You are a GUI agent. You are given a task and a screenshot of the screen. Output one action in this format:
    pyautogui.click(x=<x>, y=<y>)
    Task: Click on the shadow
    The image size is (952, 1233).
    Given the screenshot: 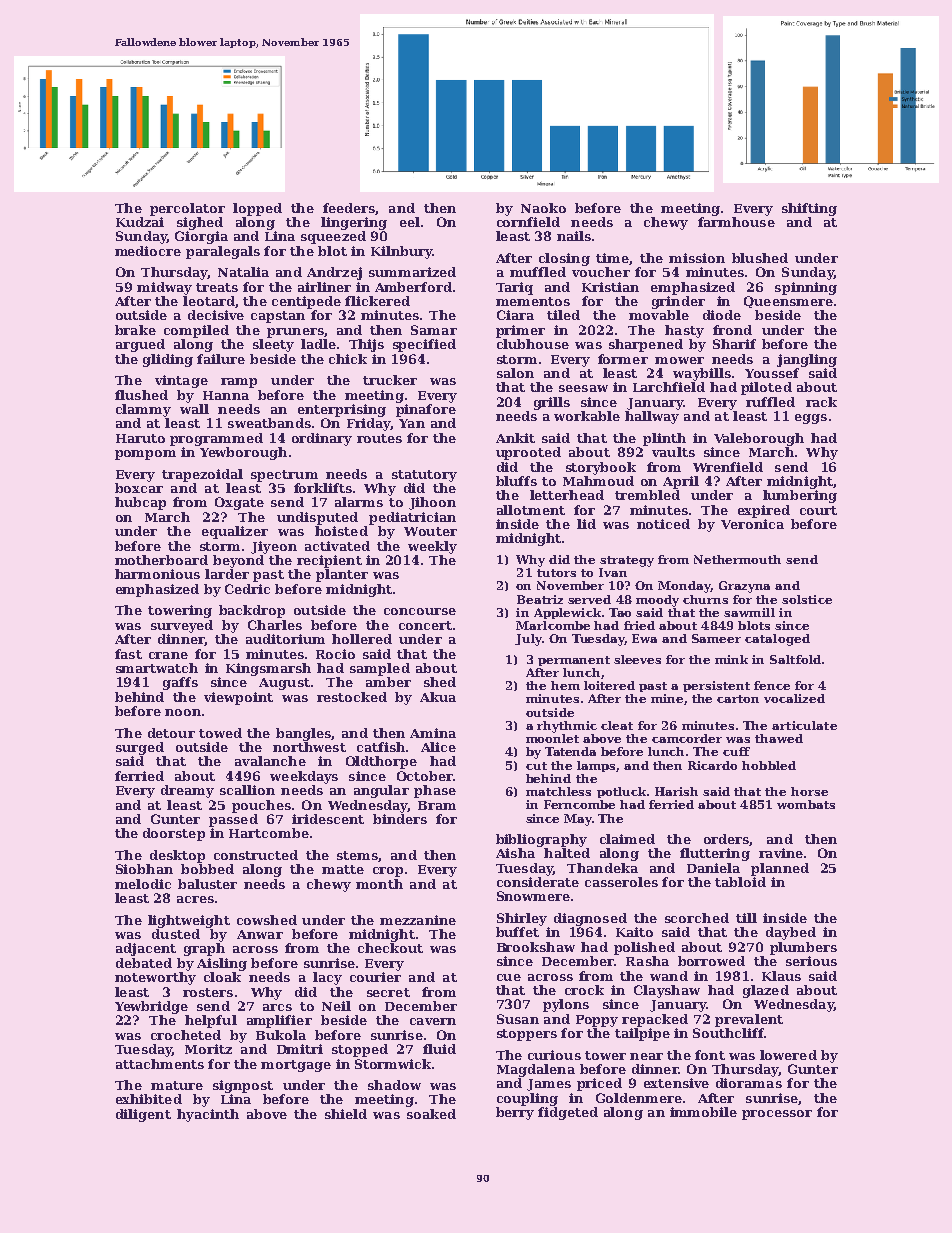 What is the action you would take?
    pyautogui.click(x=394, y=1085)
